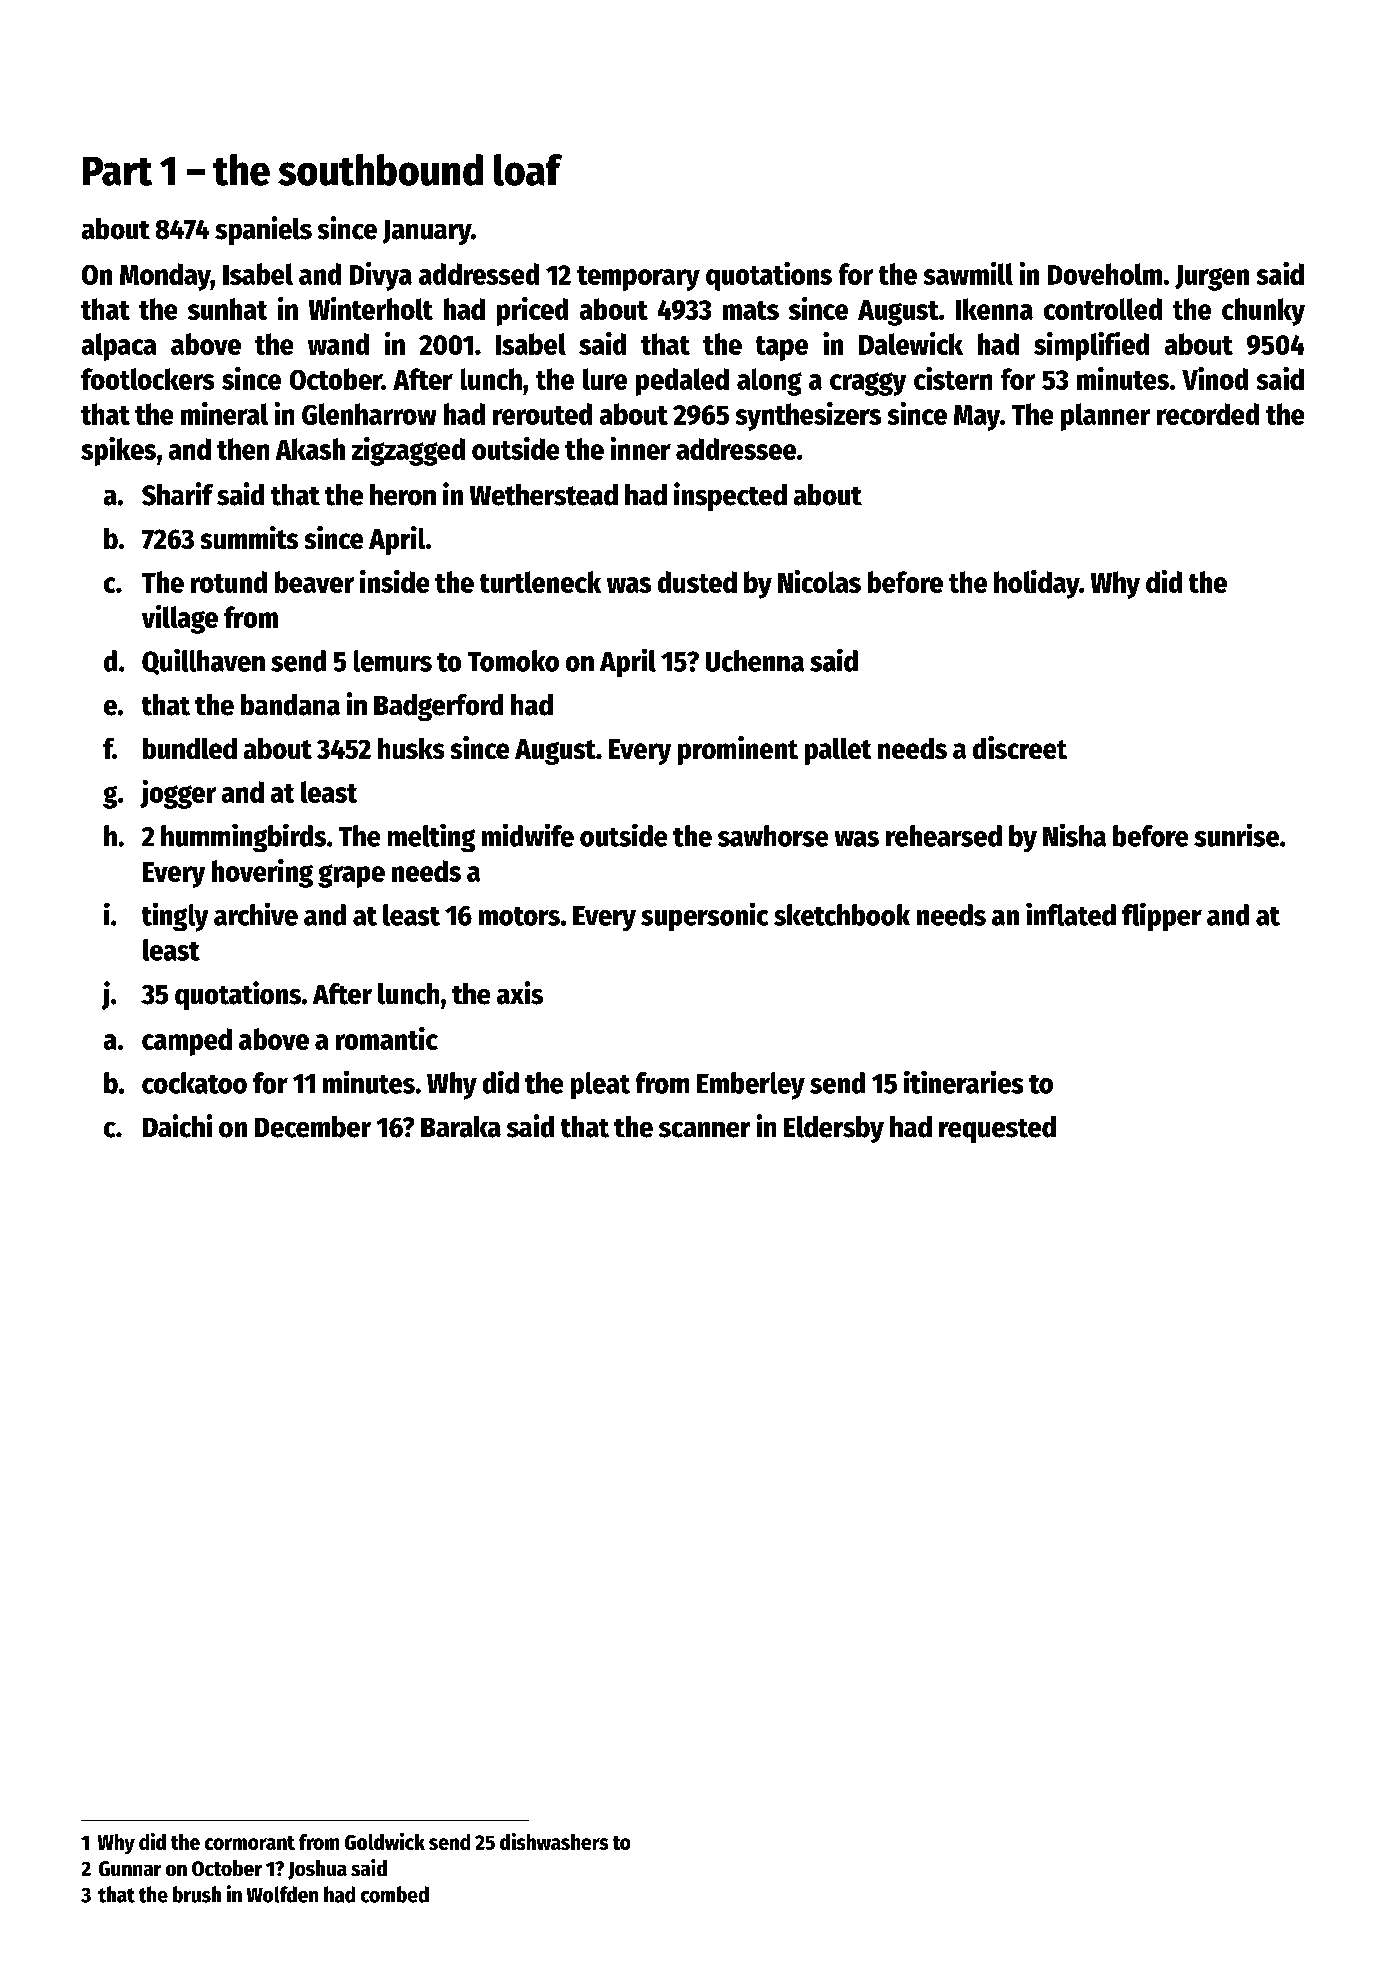 The height and width of the page is (1969, 1386). What do you see at coordinates (380, 170) in the page?
I see `southbound` at bounding box center [380, 170].
